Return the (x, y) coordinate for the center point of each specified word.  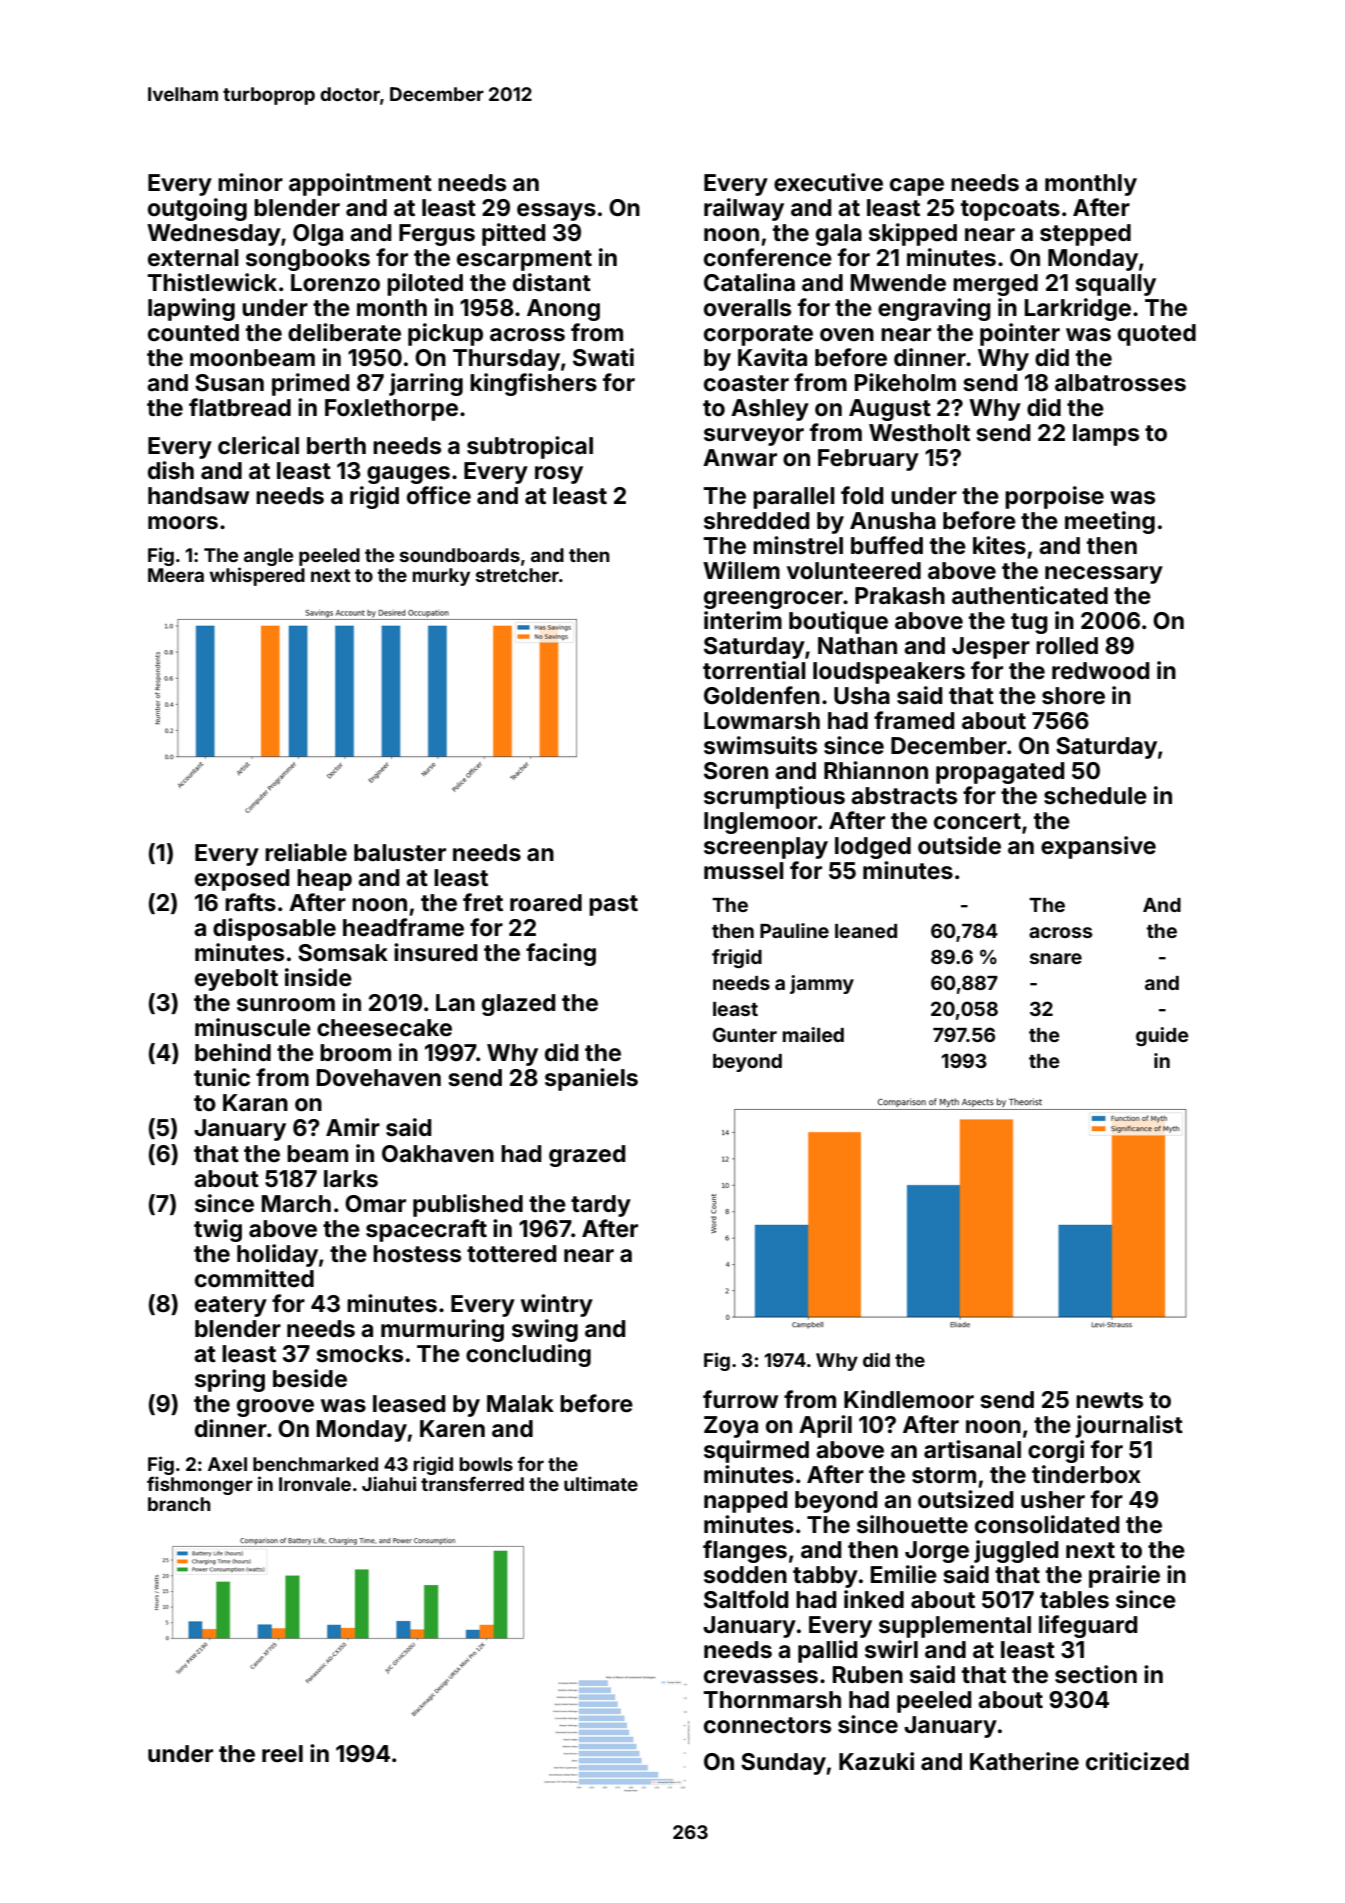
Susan (229, 383)
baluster (400, 853)
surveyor (754, 437)
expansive (1098, 847)
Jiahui (389, 1483)
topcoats (1010, 210)
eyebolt (236, 980)
